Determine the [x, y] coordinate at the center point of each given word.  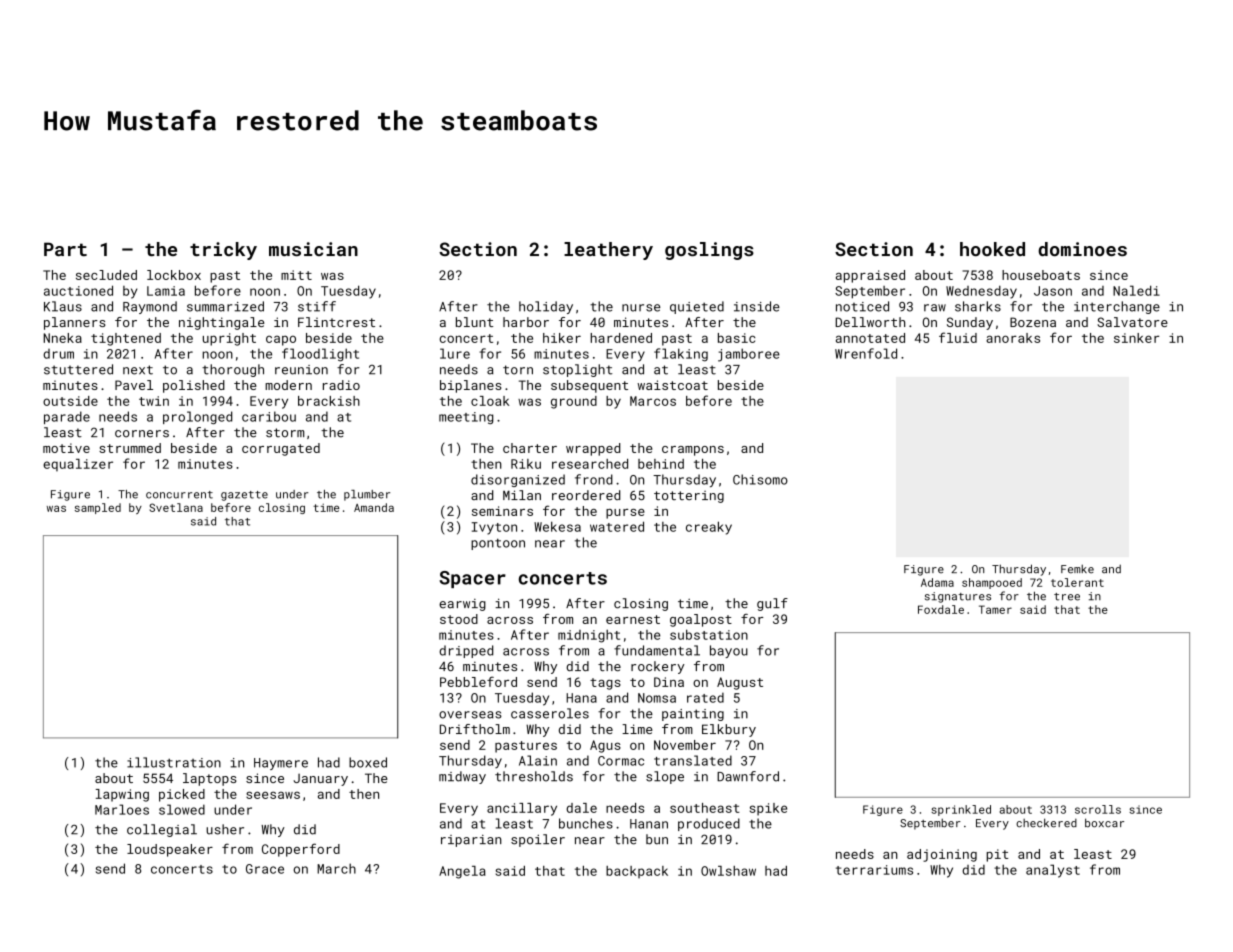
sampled [98, 508]
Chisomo [760, 479]
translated [693, 760]
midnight [589, 636]
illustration [174, 762]
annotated [870, 338]
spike [768, 809]
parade [67, 417]
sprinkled [961, 810]
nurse [641, 308]
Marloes [122, 809]
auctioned [78, 290]
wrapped [593, 449]
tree [1067, 597]
